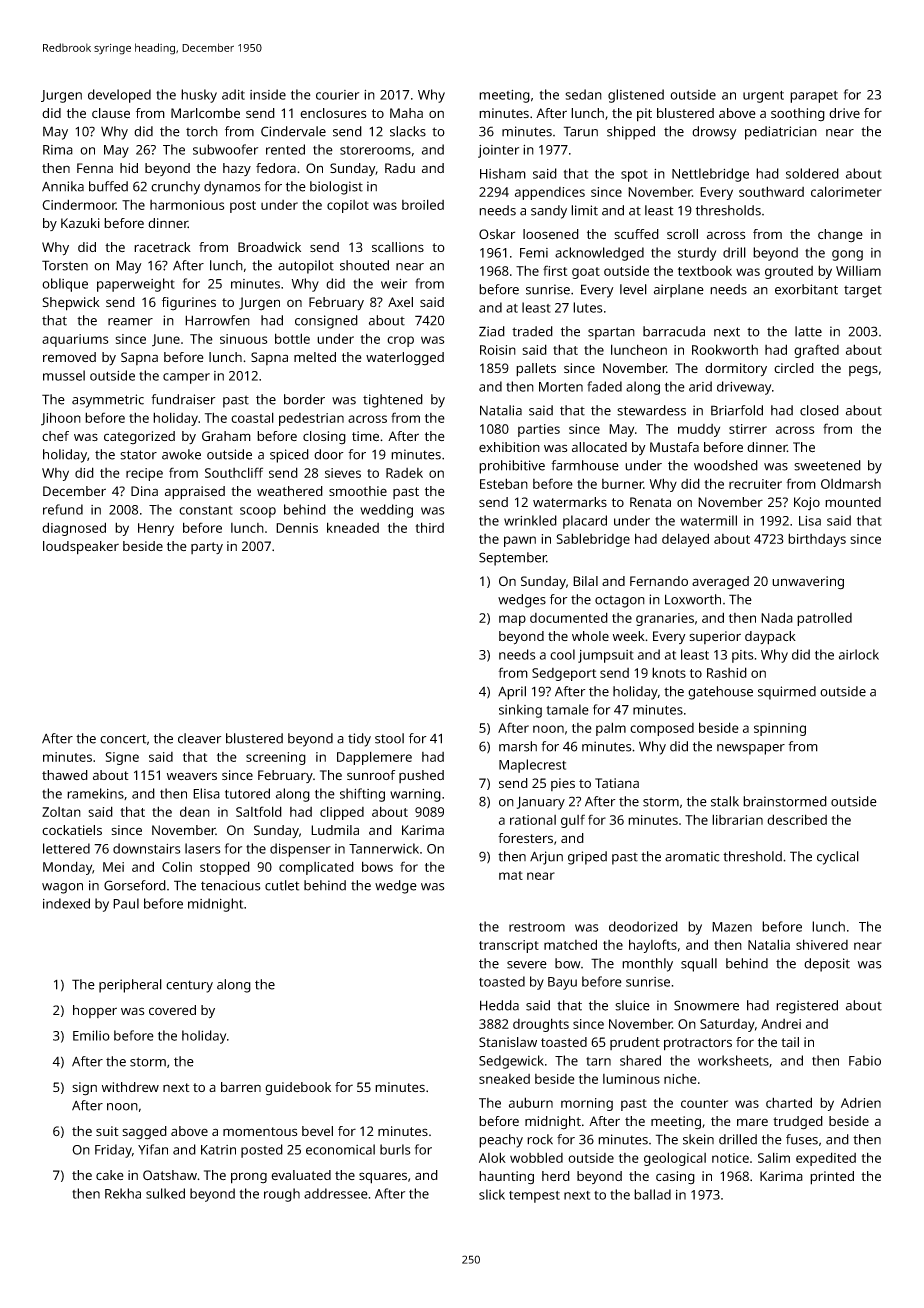  I want to click on counter, so click(704, 1103).
